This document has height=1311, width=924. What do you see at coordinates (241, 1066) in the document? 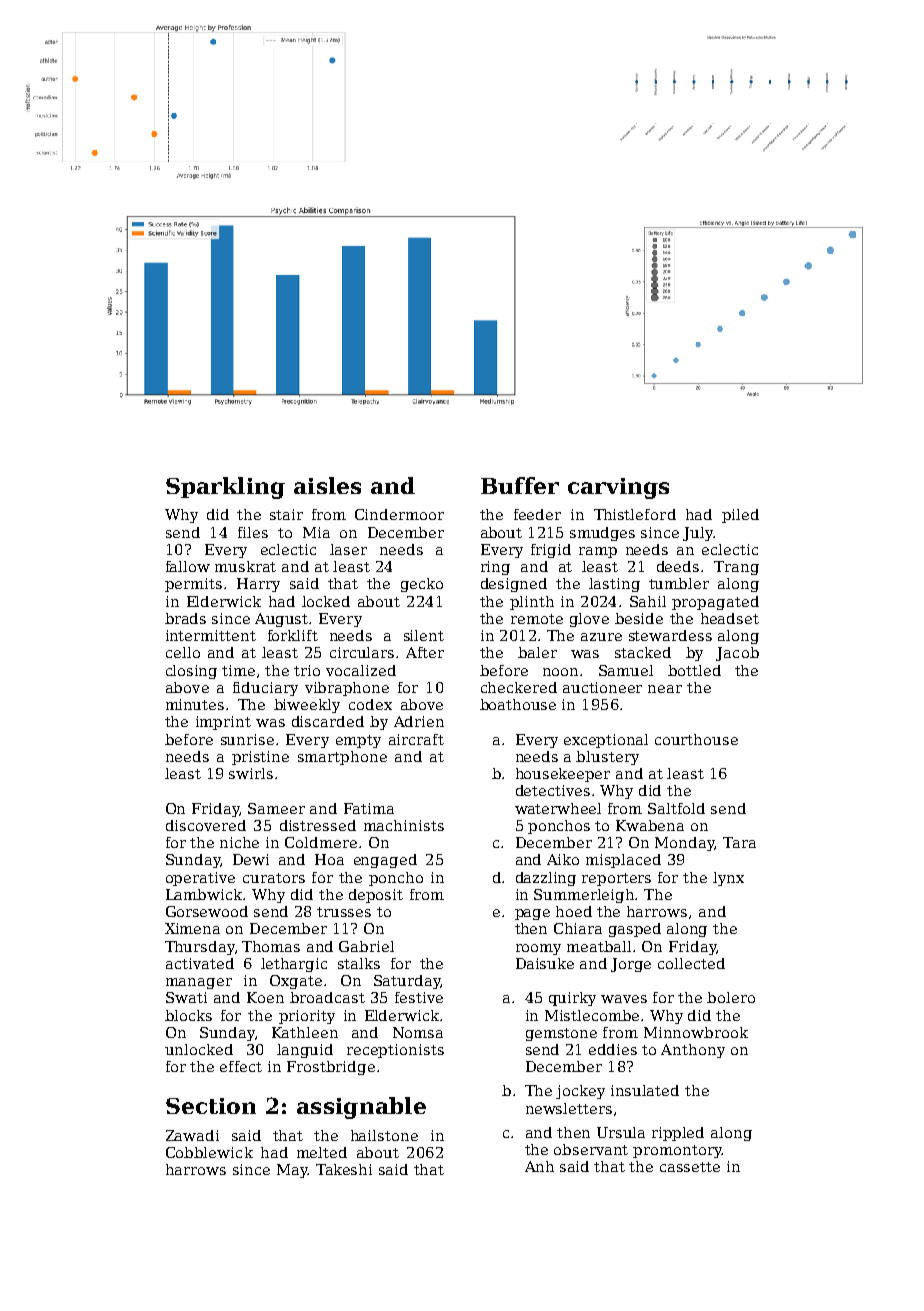
I see `effect` at bounding box center [241, 1066].
